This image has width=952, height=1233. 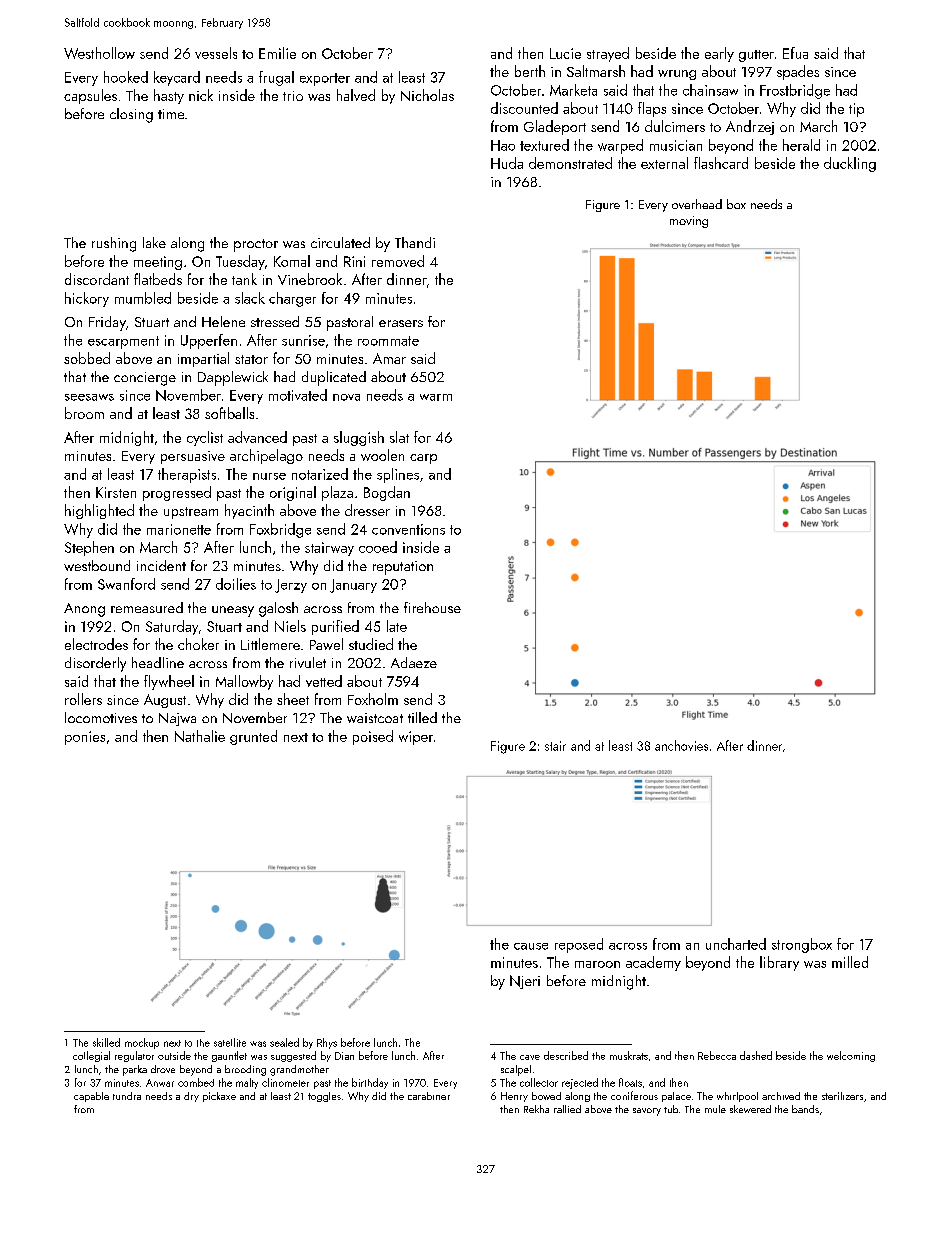 I want to click on erasers, so click(x=401, y=323).
